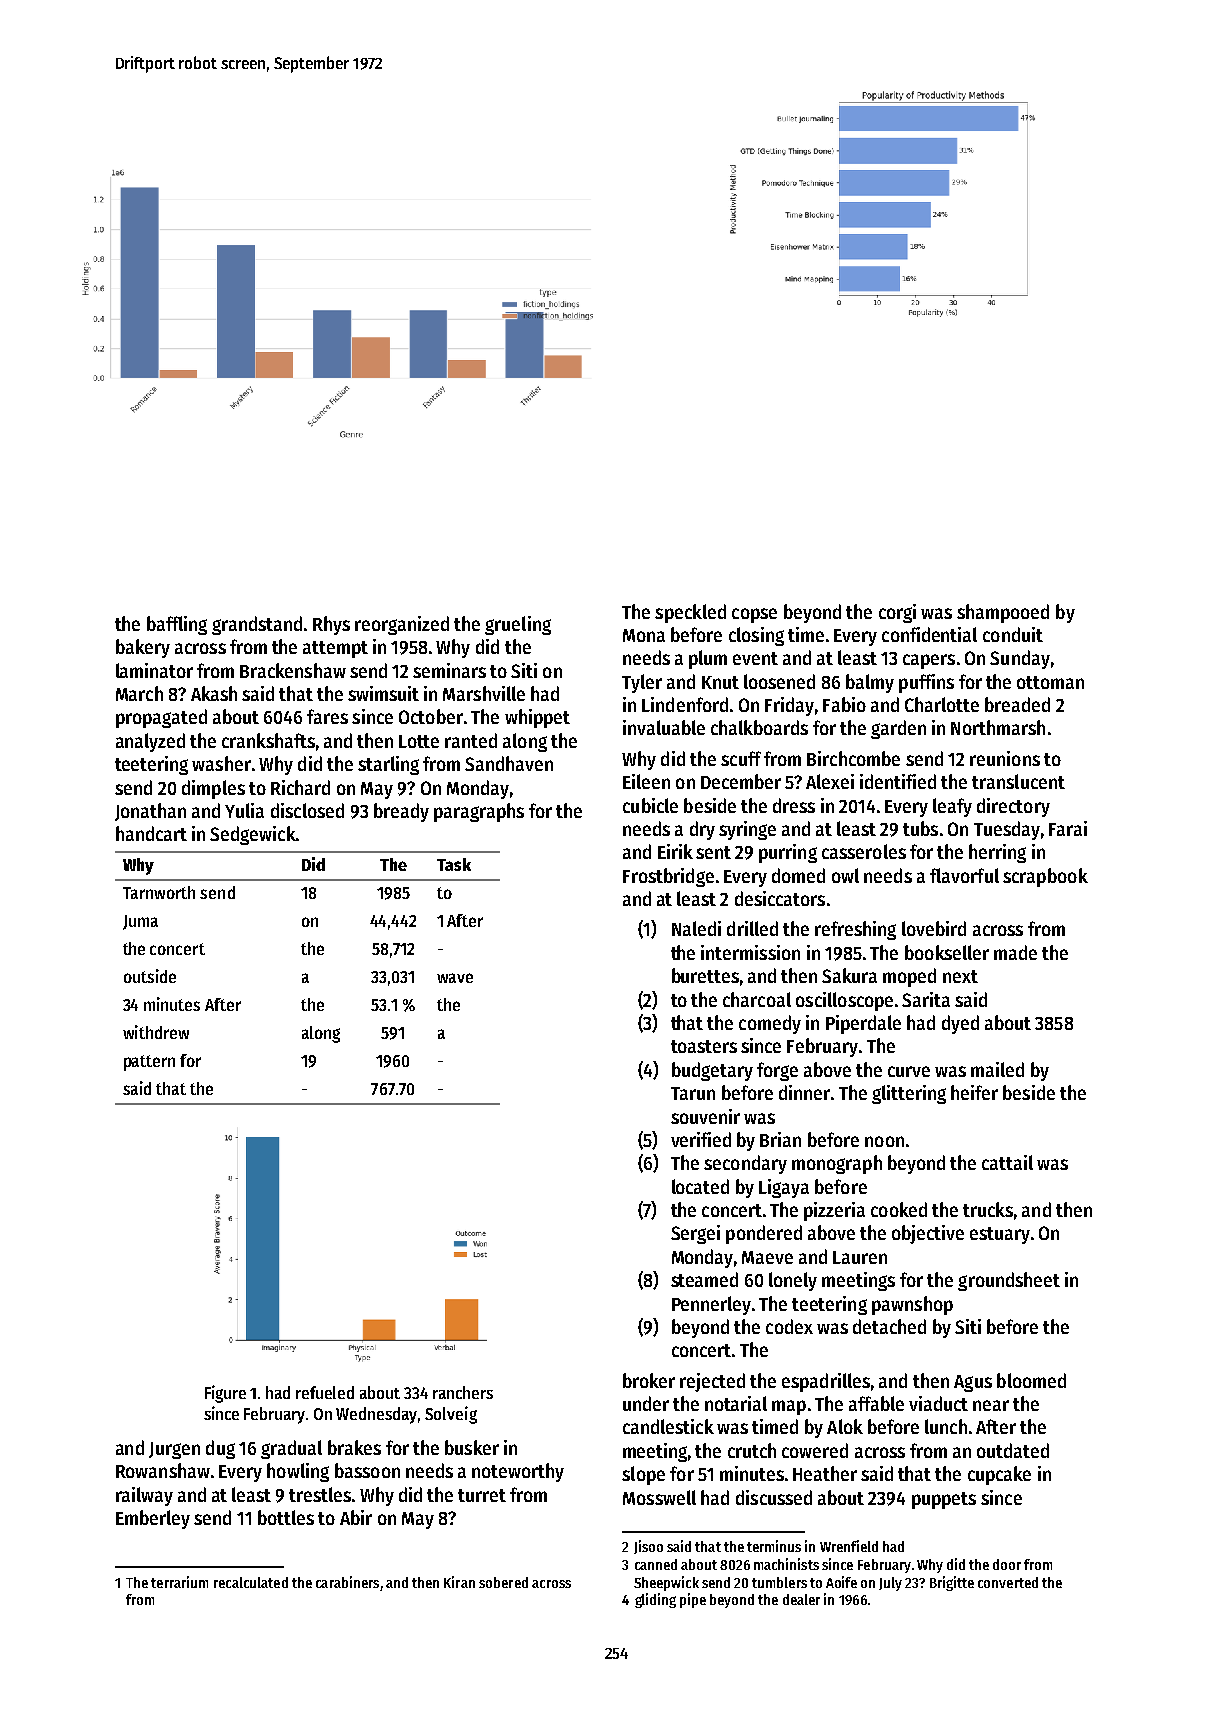  I want to click on grueling, so click(518, 625).
